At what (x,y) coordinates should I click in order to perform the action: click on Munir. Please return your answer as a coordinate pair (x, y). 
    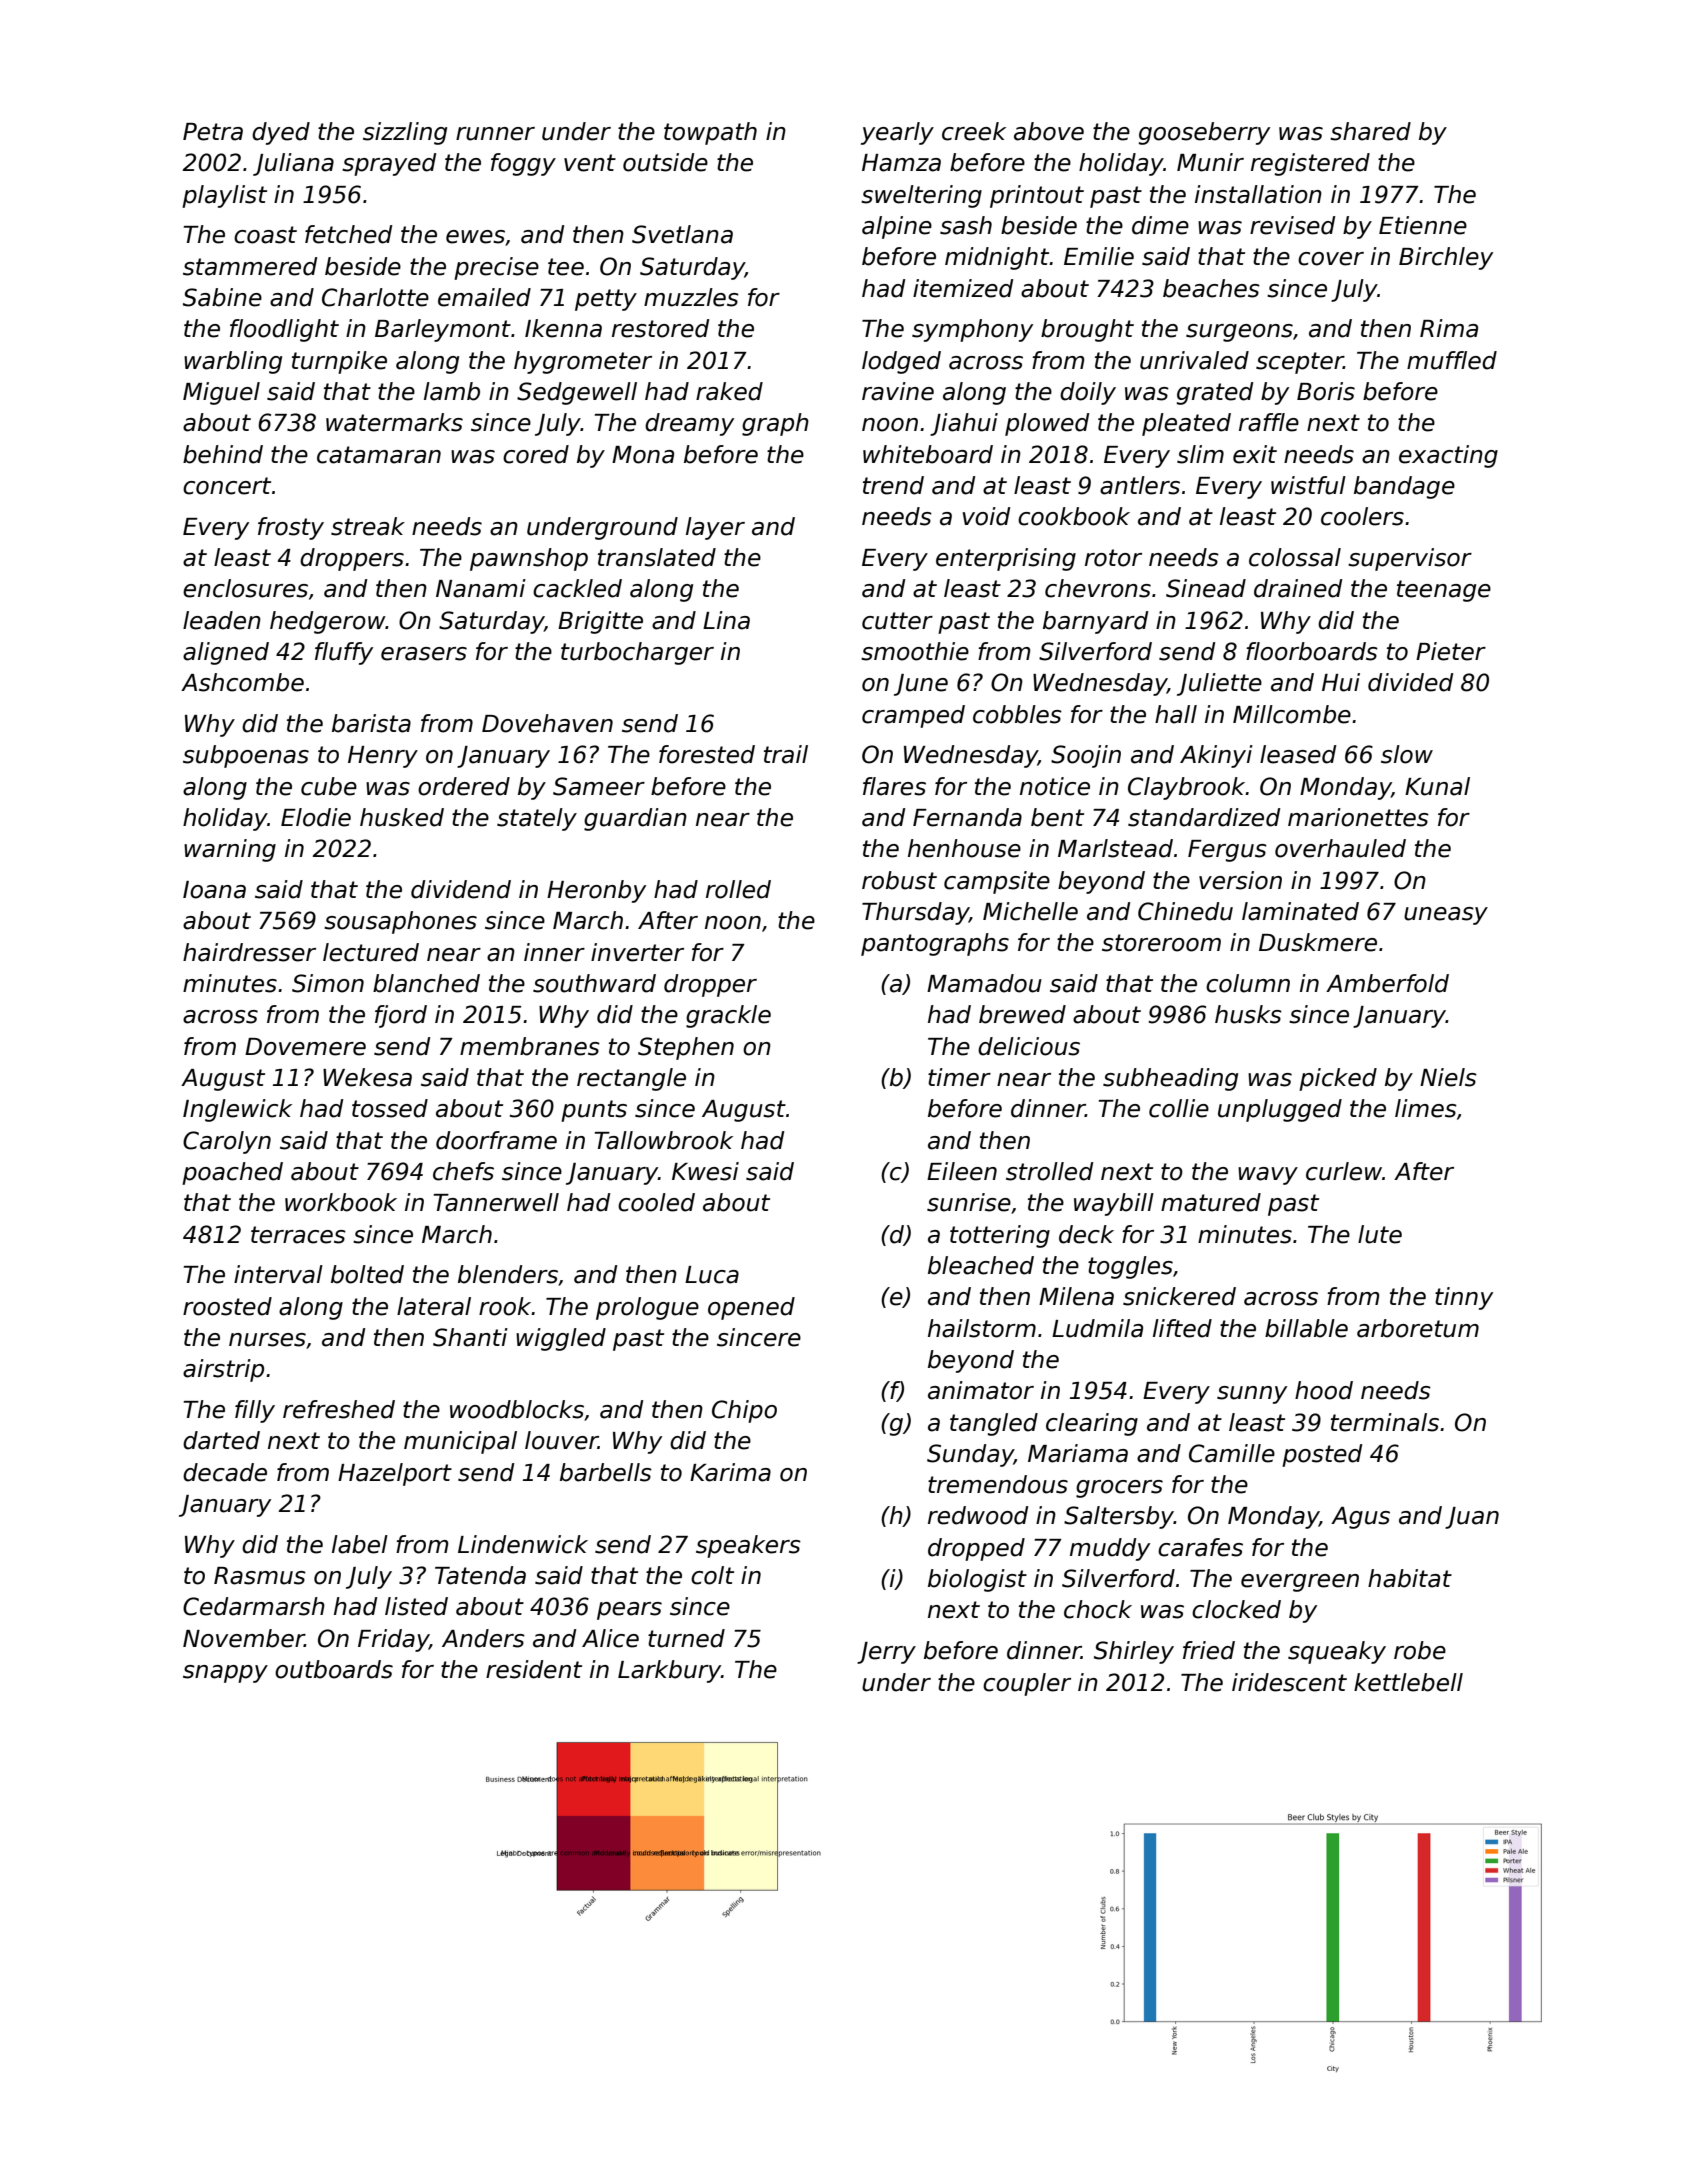
    Looking at the image, I should click on (1210, 162).
